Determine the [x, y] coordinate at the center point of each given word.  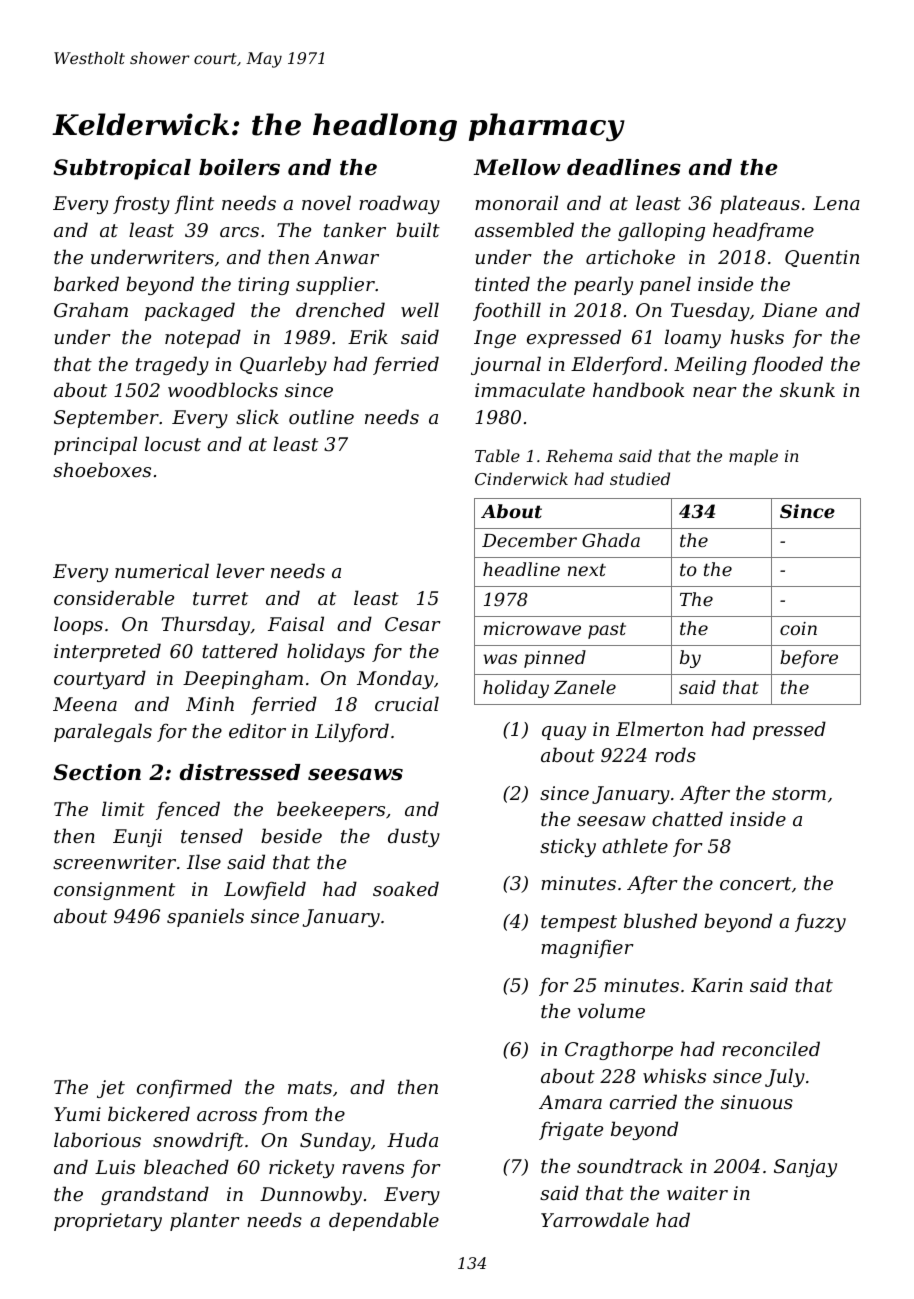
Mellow [517, 167]
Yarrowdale [595, 1219]
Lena [836, 203]
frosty [141, 205]
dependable [384, 1221]
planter [205, 1221]
